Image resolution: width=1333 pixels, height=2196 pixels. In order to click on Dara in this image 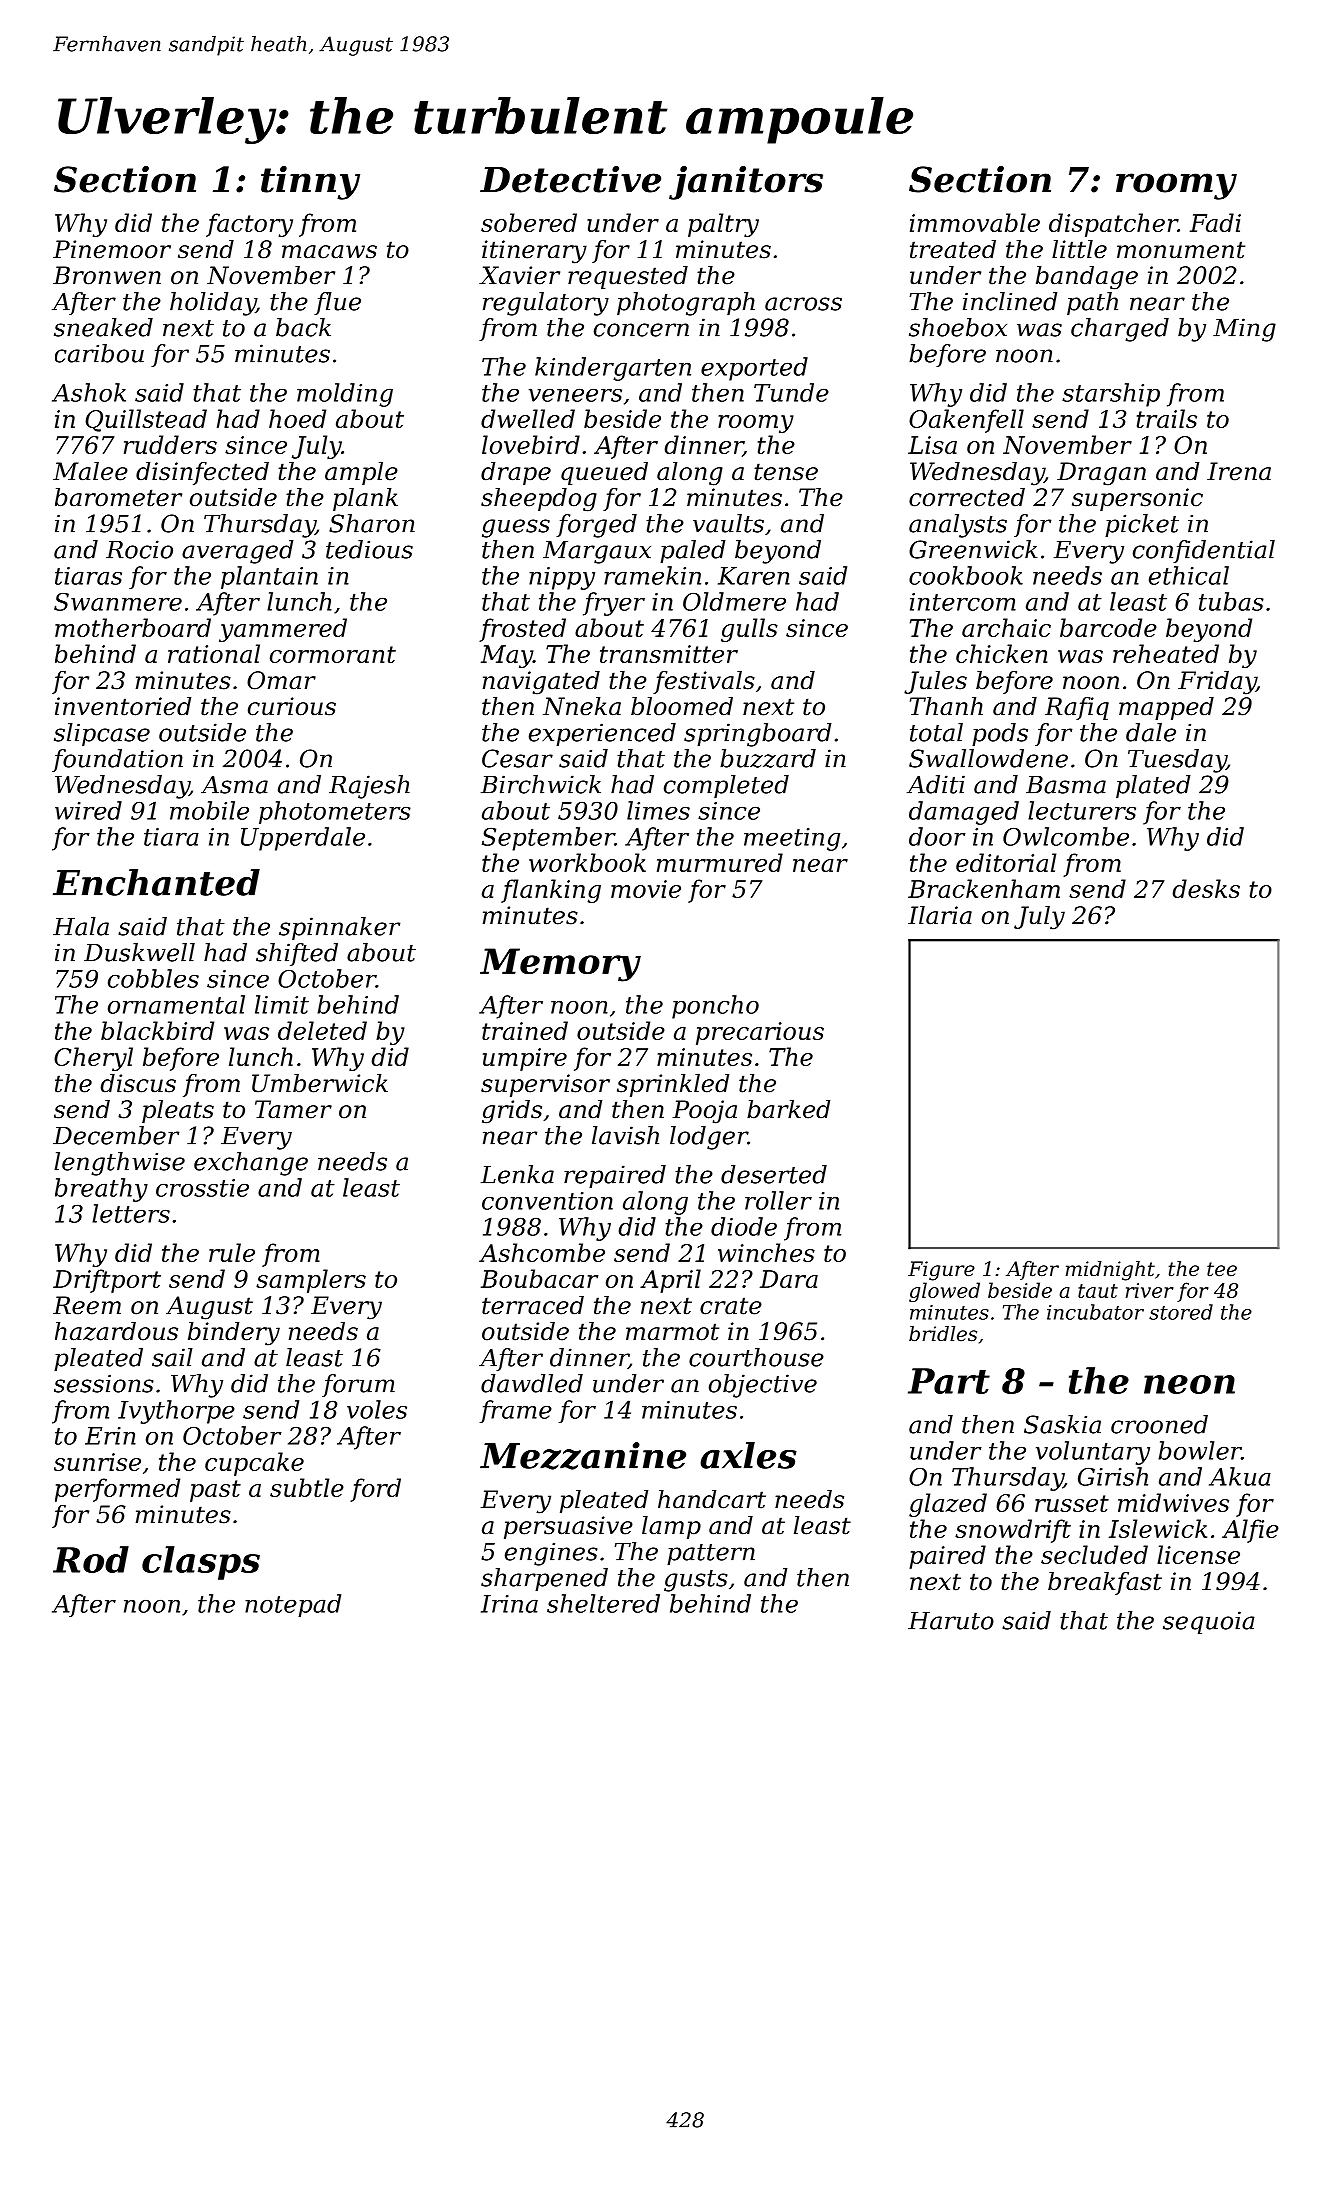, I will do `click(789, 1279)`.
